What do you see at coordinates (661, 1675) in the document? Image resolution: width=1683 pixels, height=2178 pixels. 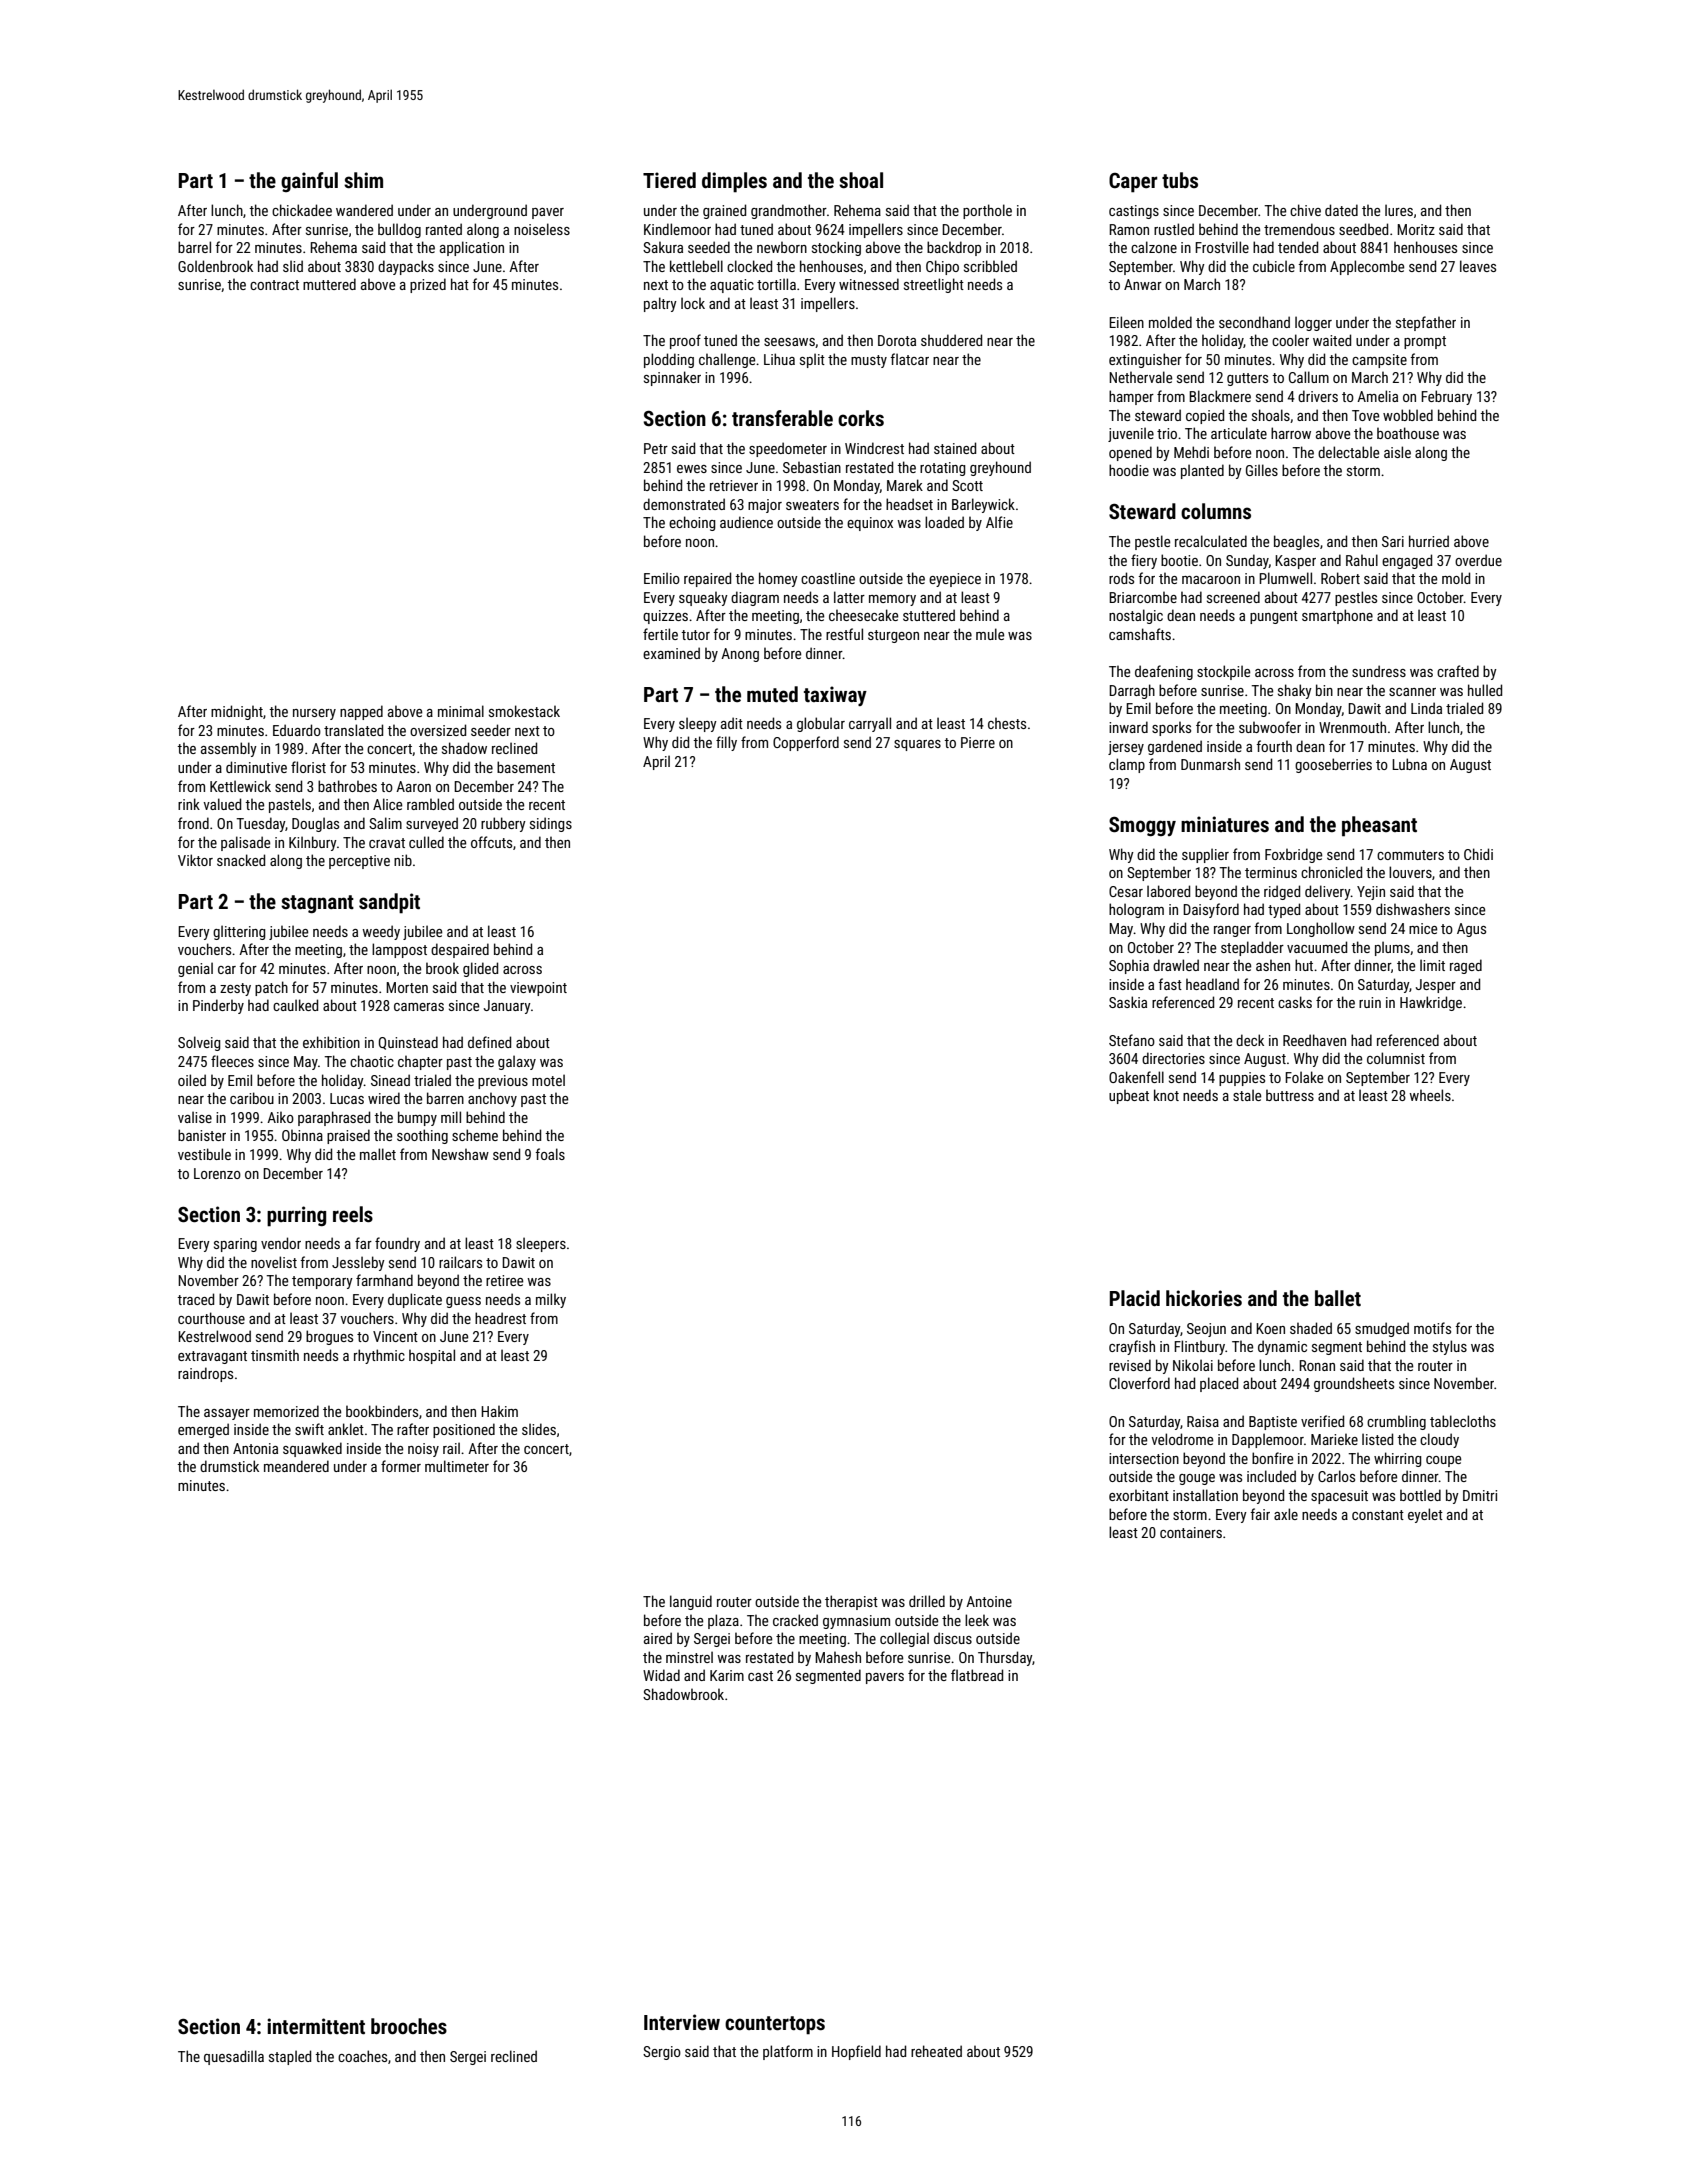 I see `Widad` at bounding box center [661, 1675].
